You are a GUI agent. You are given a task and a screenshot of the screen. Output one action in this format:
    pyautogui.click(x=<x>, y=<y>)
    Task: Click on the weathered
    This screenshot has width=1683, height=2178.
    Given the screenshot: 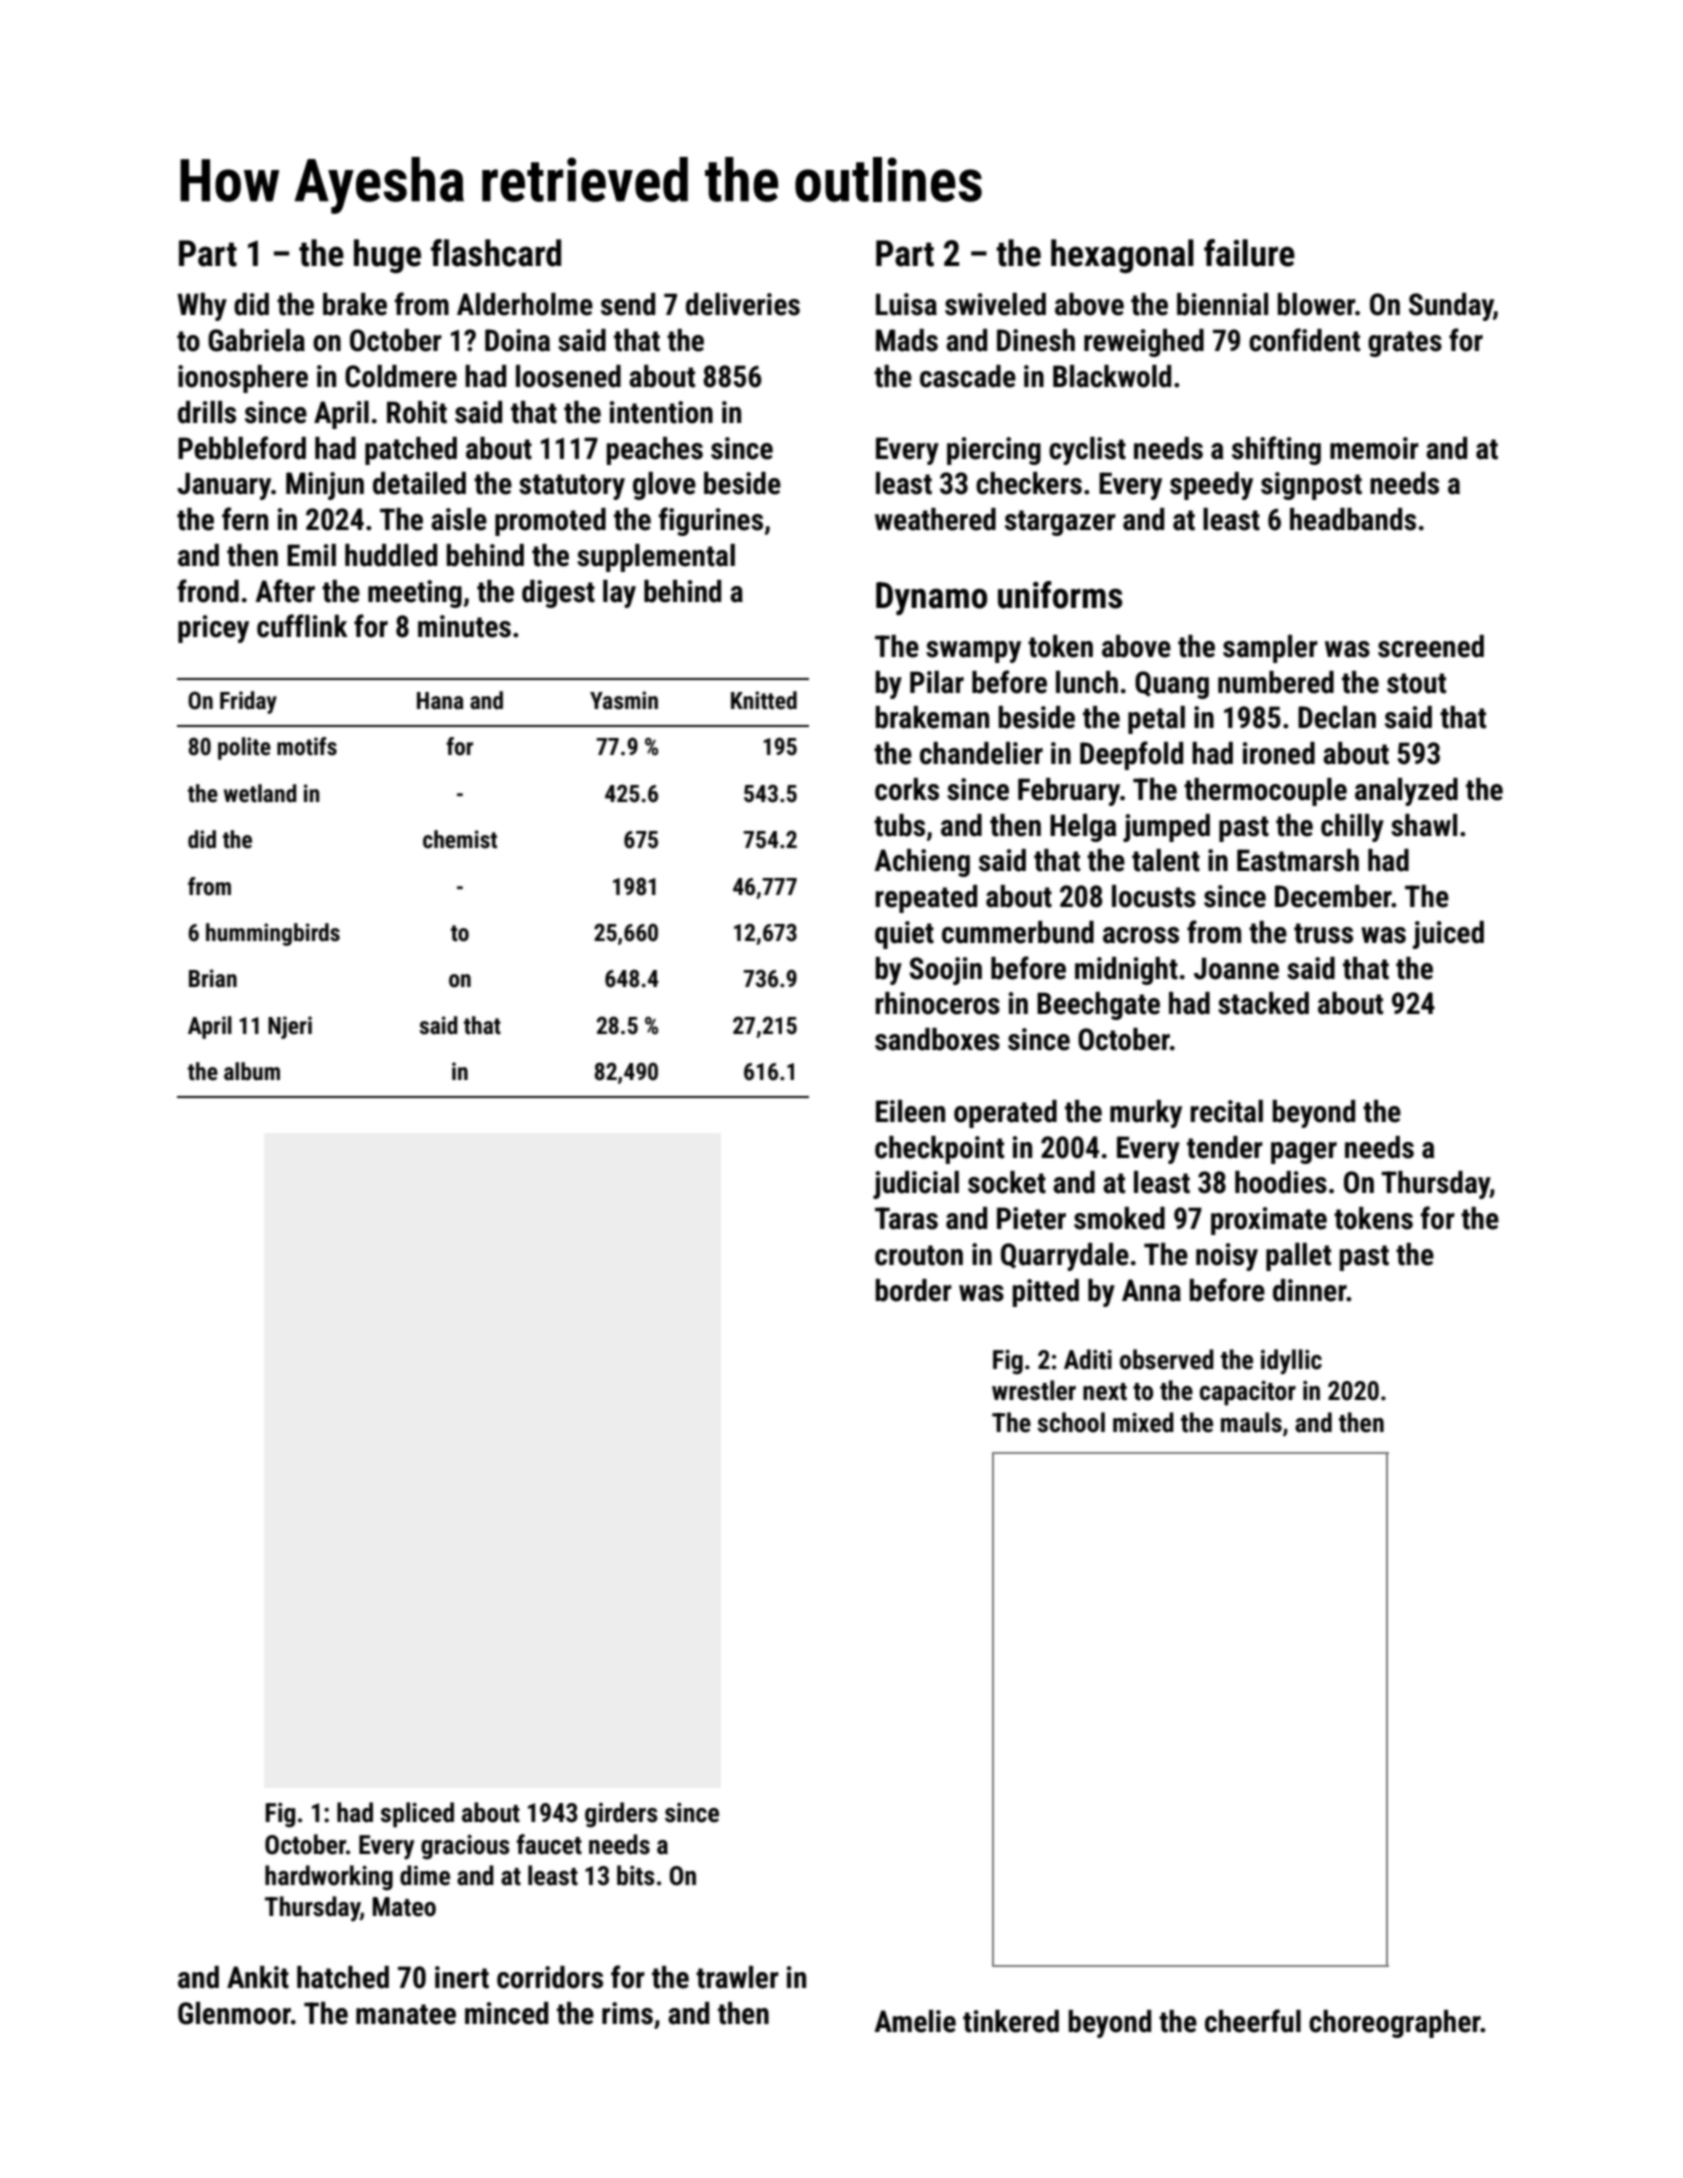 What is the action you would take?
    pyautogui.click(x=935, y=519)
